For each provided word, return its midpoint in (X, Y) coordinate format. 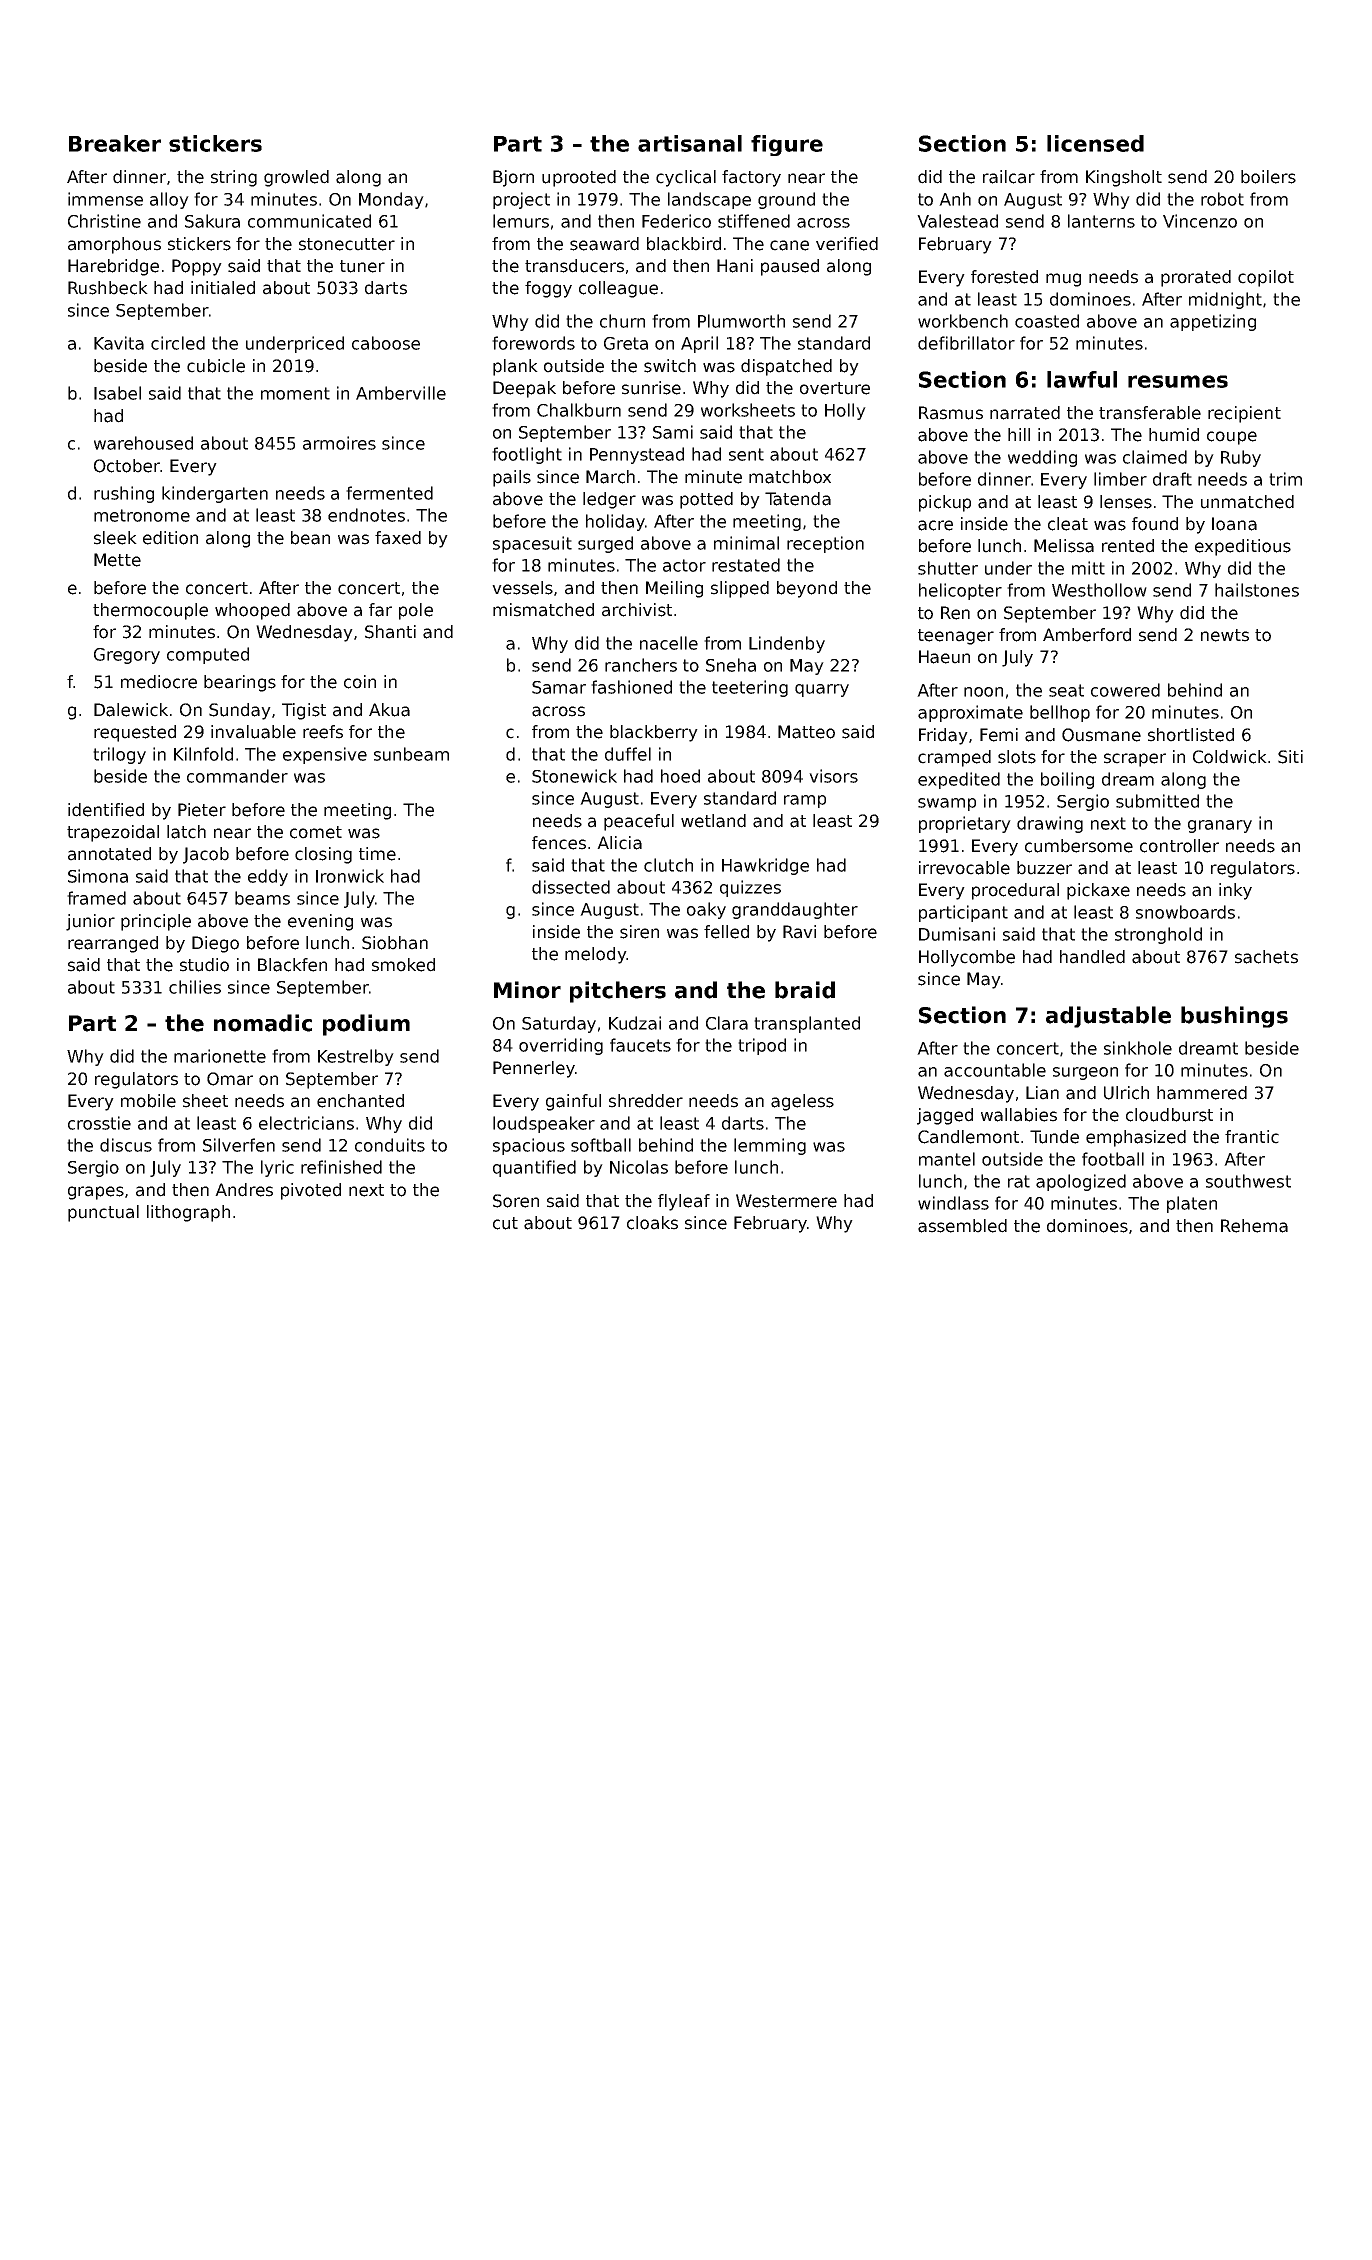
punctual (103, 1213)
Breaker (115, 143)
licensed (1095, 143)
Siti (1290, 757)
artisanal (690, 143)
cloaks (652, 1223)
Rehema (1254, 1226)
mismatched (543, 610)
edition (170, 538)
